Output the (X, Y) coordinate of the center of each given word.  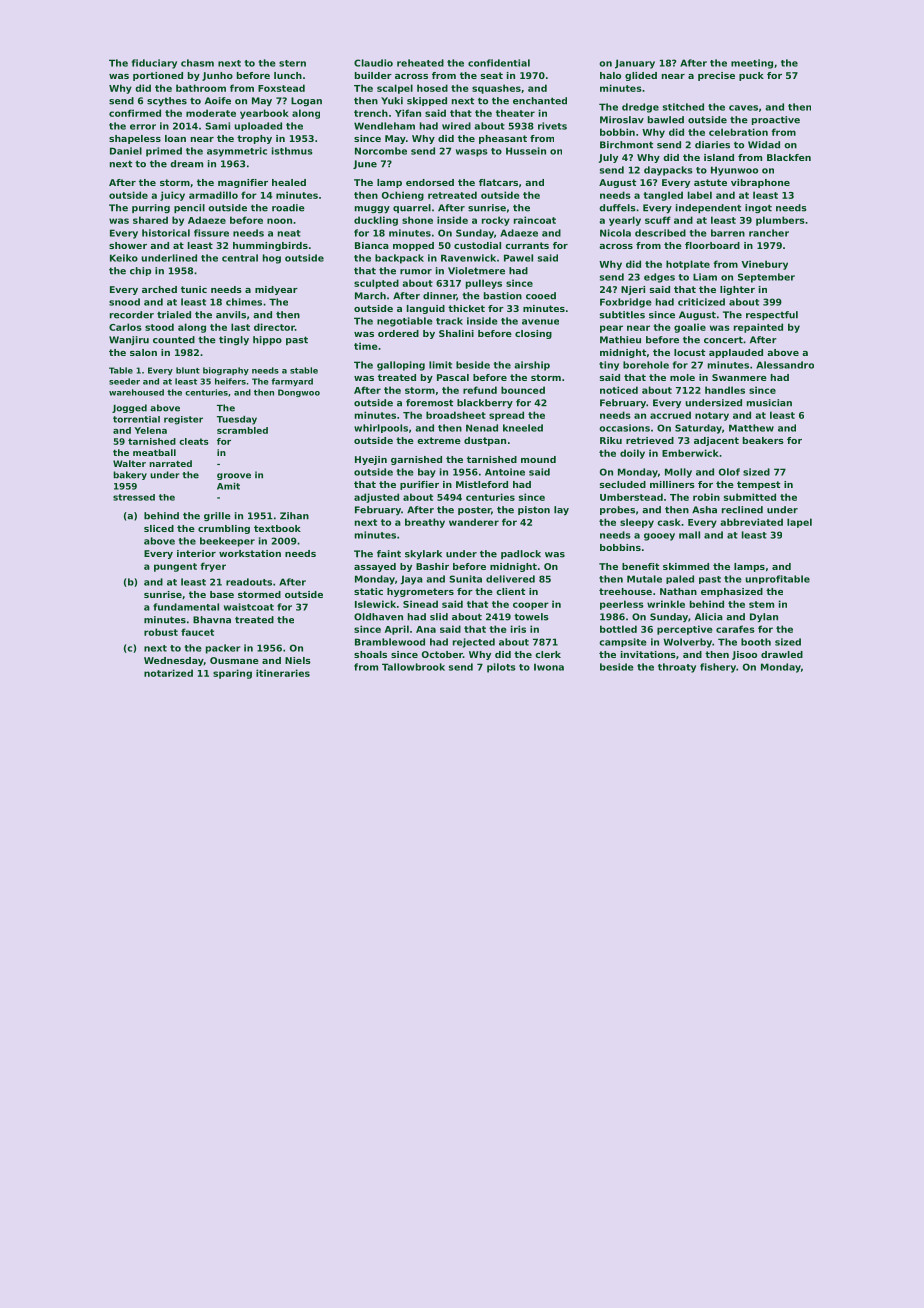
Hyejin (371, 460)
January (635, 64)
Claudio (373, 63)
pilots (501, 668)
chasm (197, 63)
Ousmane (234, 660)
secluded (623, 484)
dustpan (485, 441)
